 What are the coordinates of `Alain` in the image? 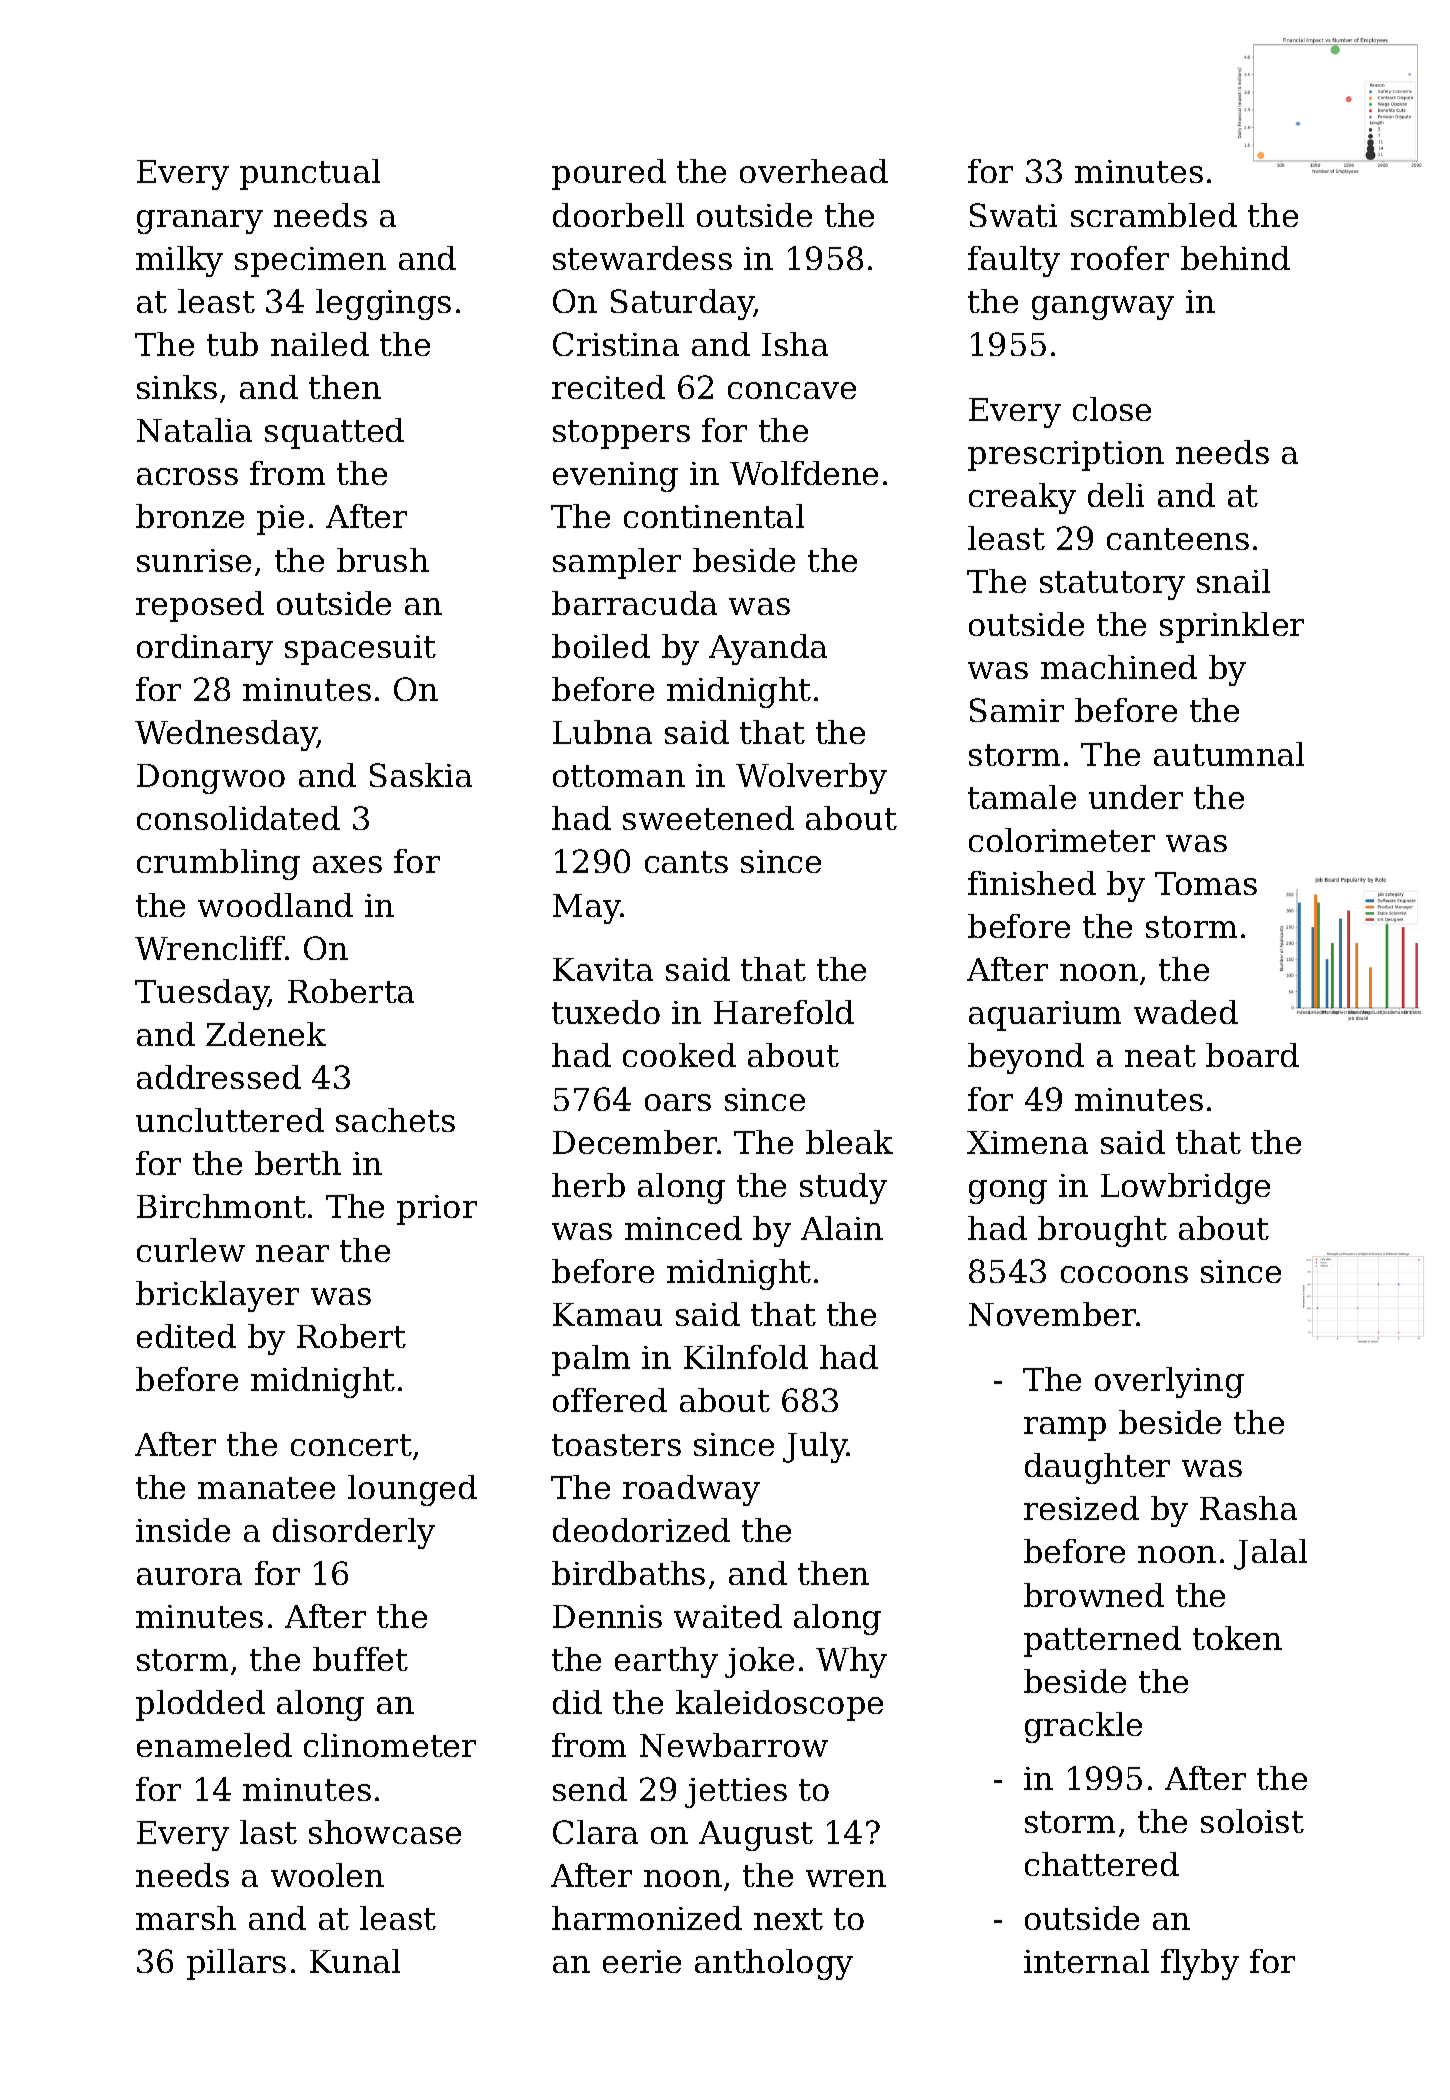 It's located at (842, 1228).
